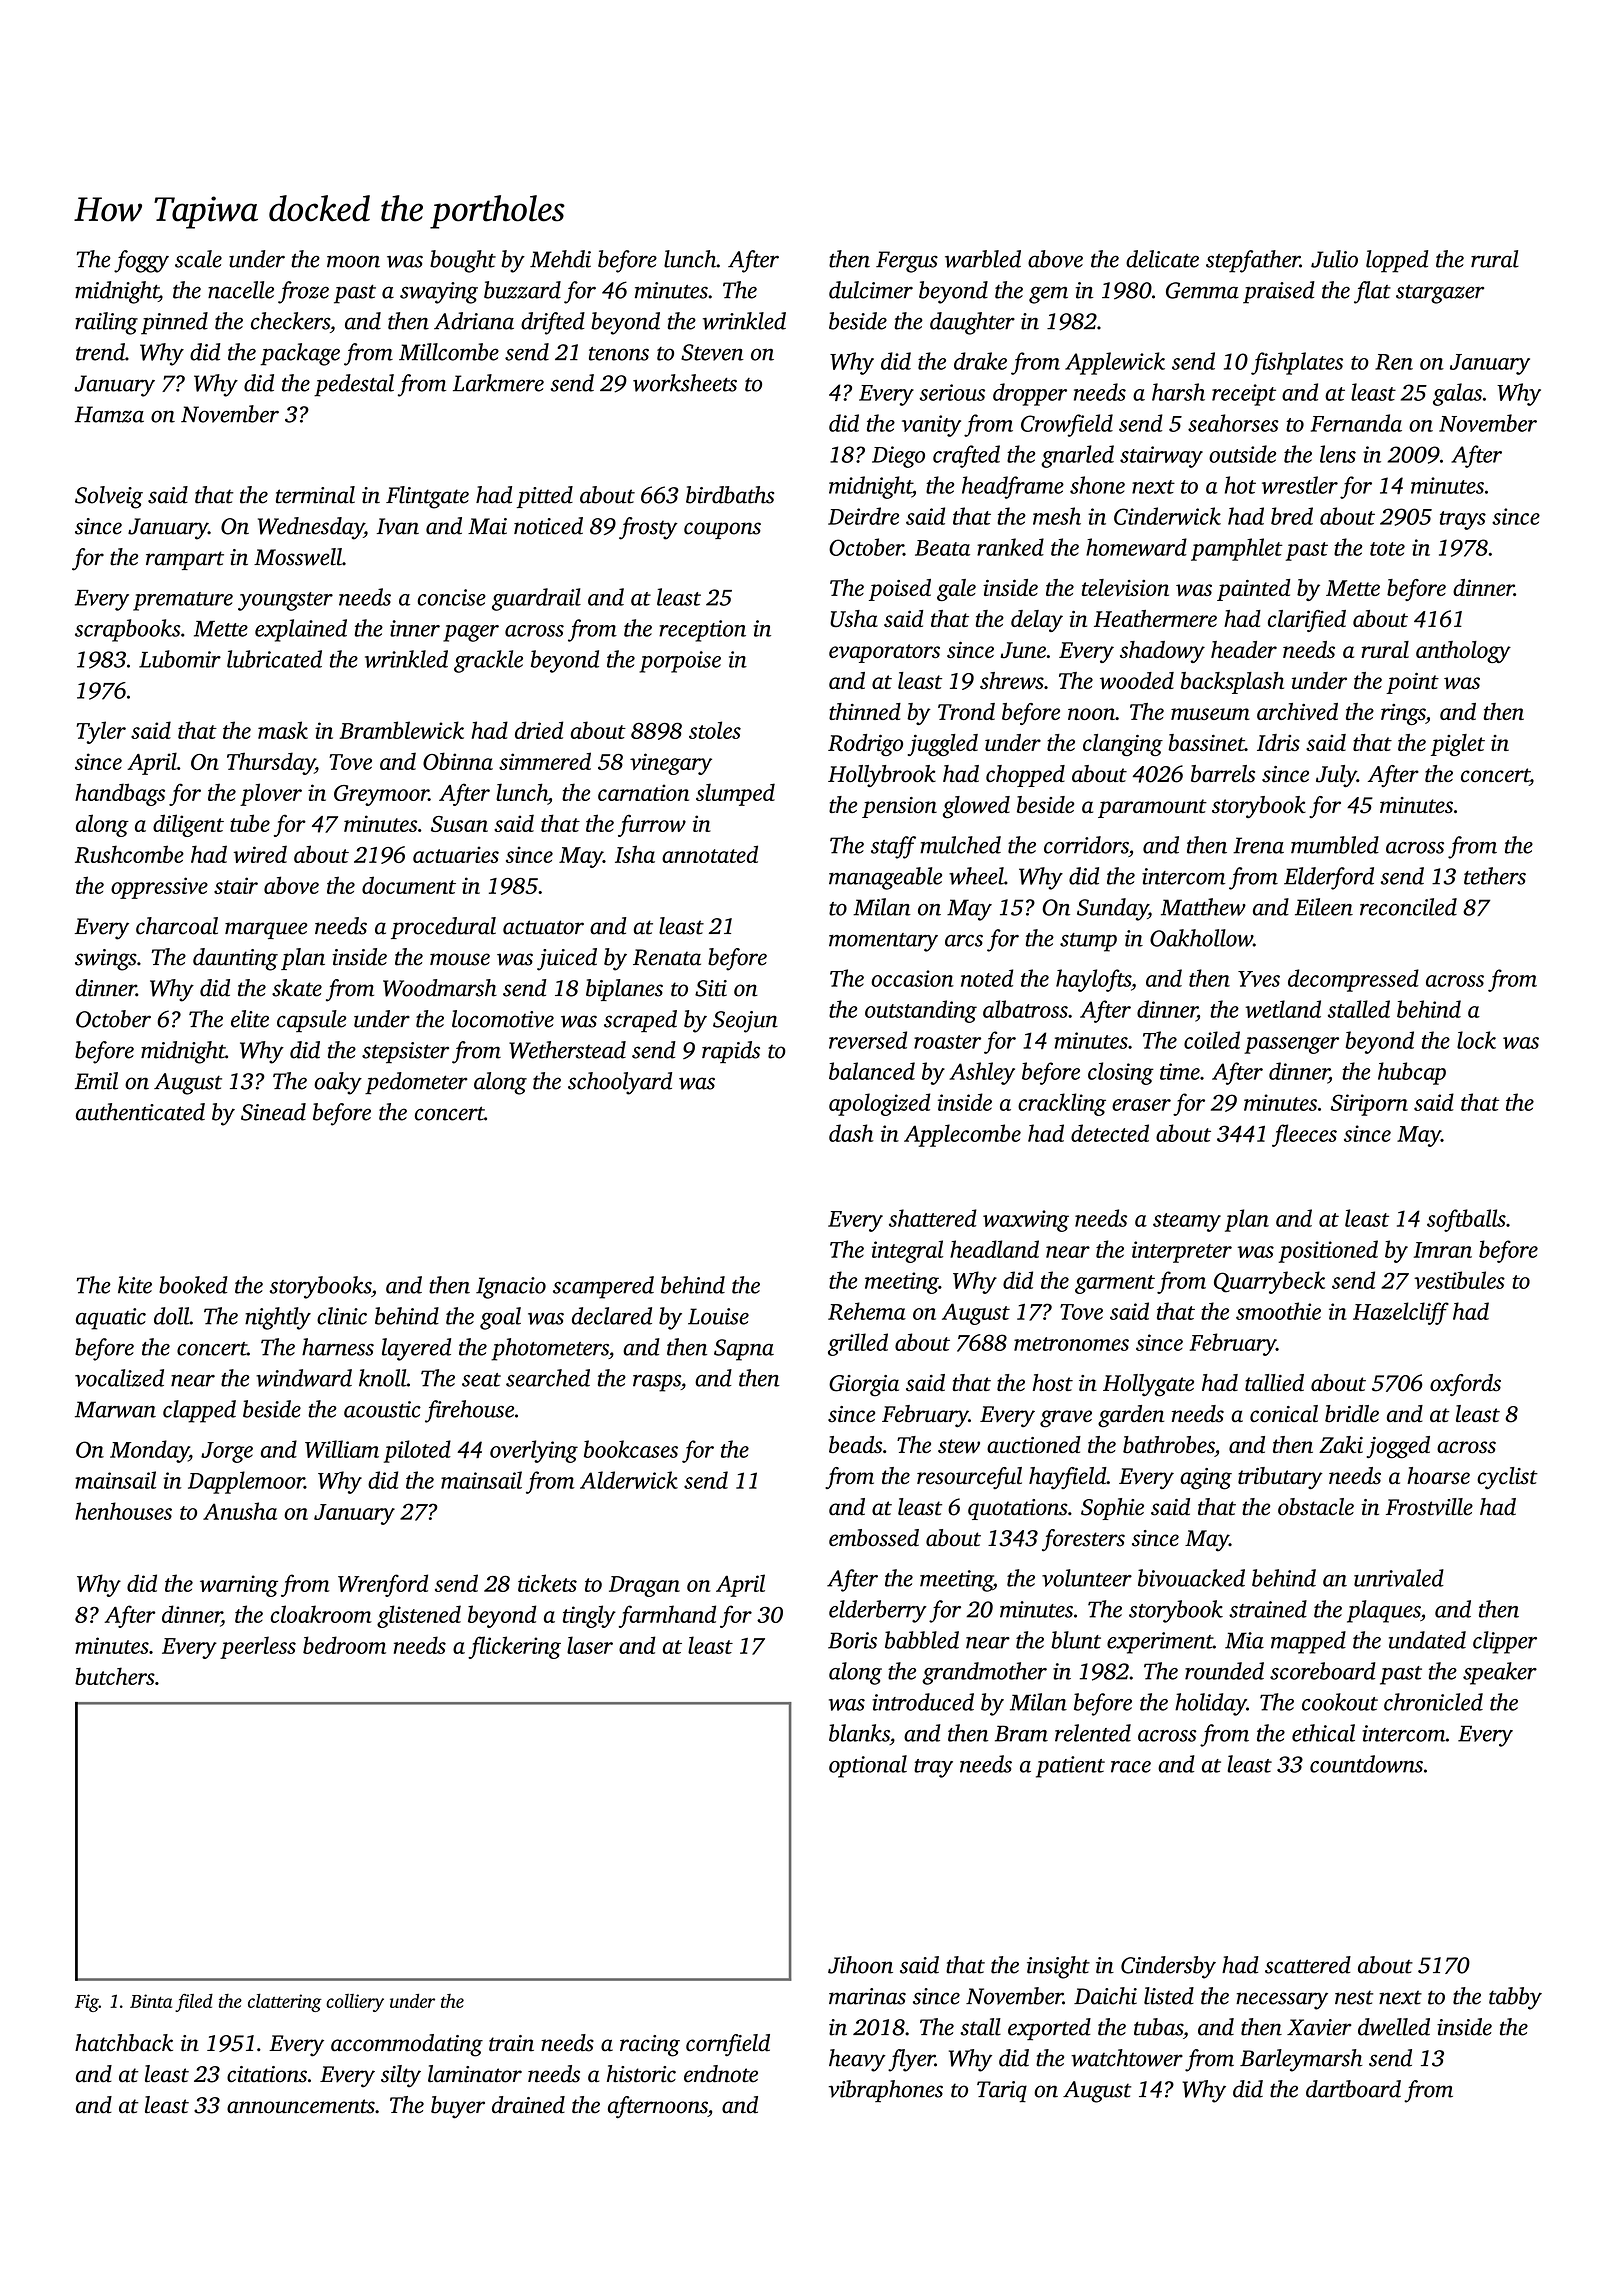 This image has height=2292, width=1620. Describe the element at coordinates (1334, 259) in the image. I see `Julio` at that location.
